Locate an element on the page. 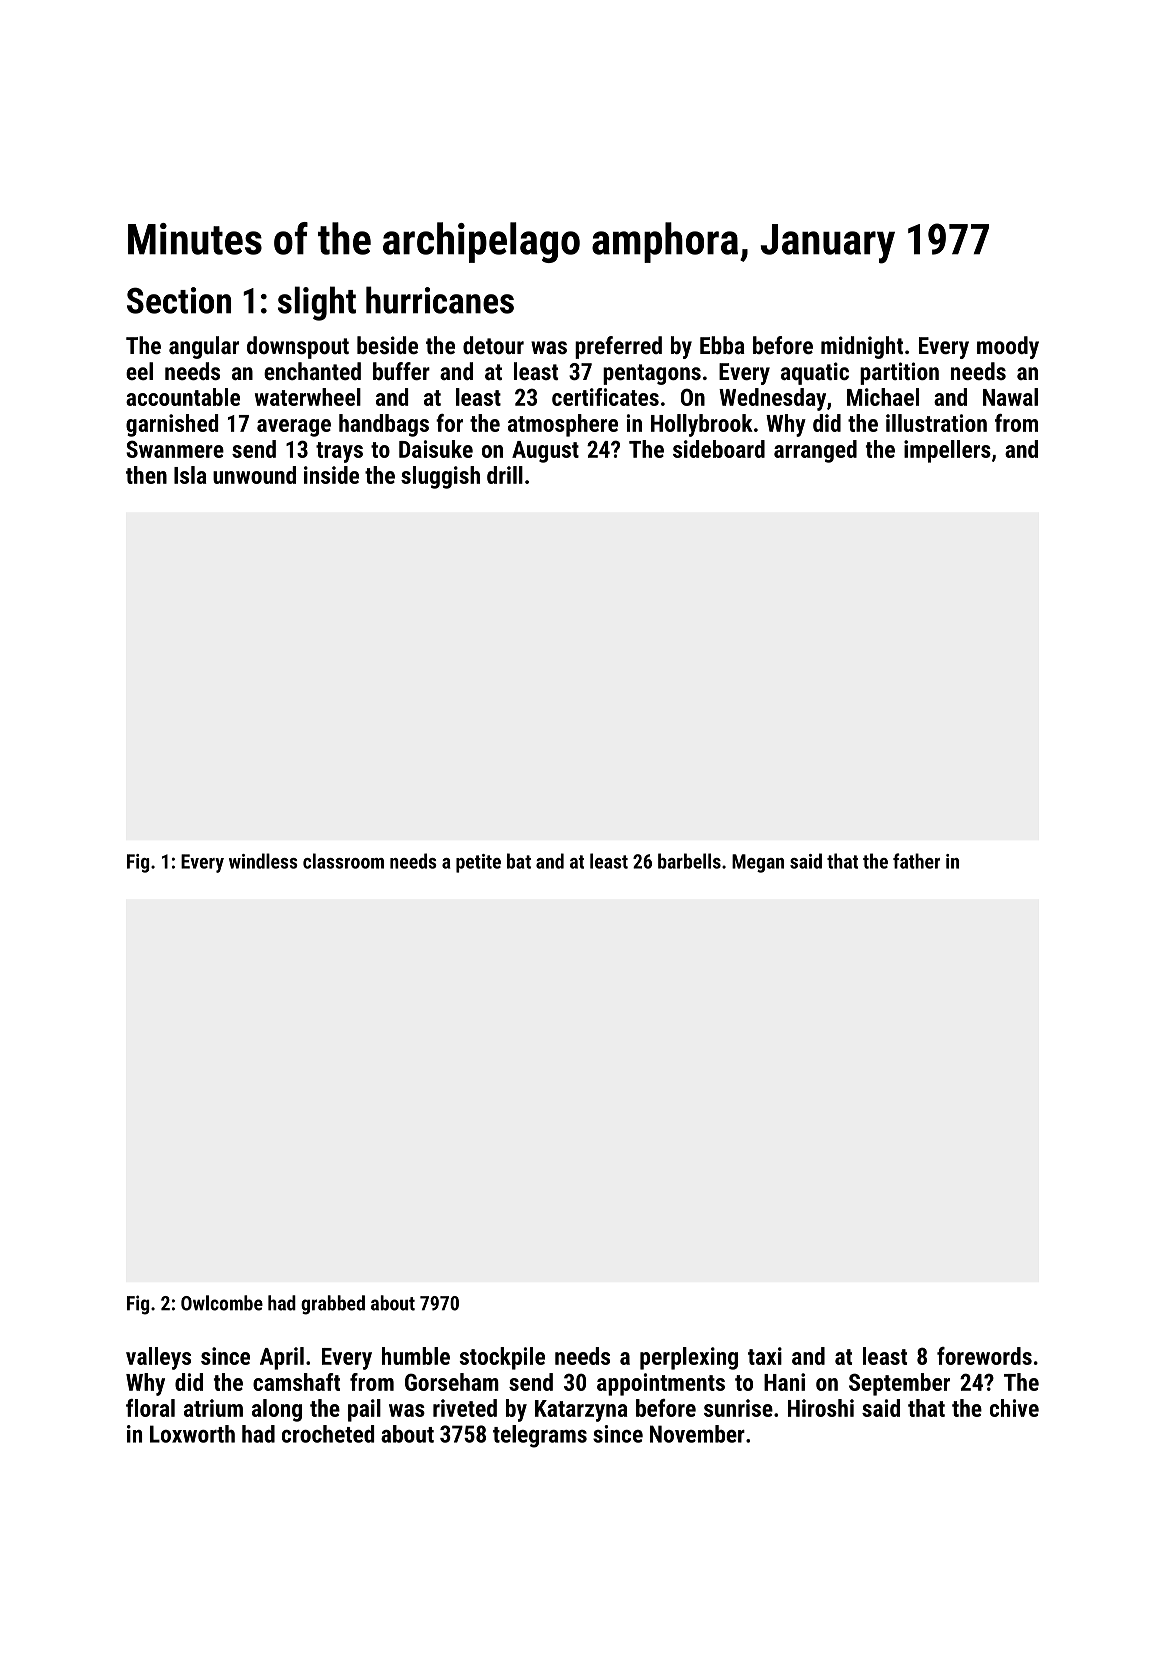  humble is located at coordinates (416, 1356).
